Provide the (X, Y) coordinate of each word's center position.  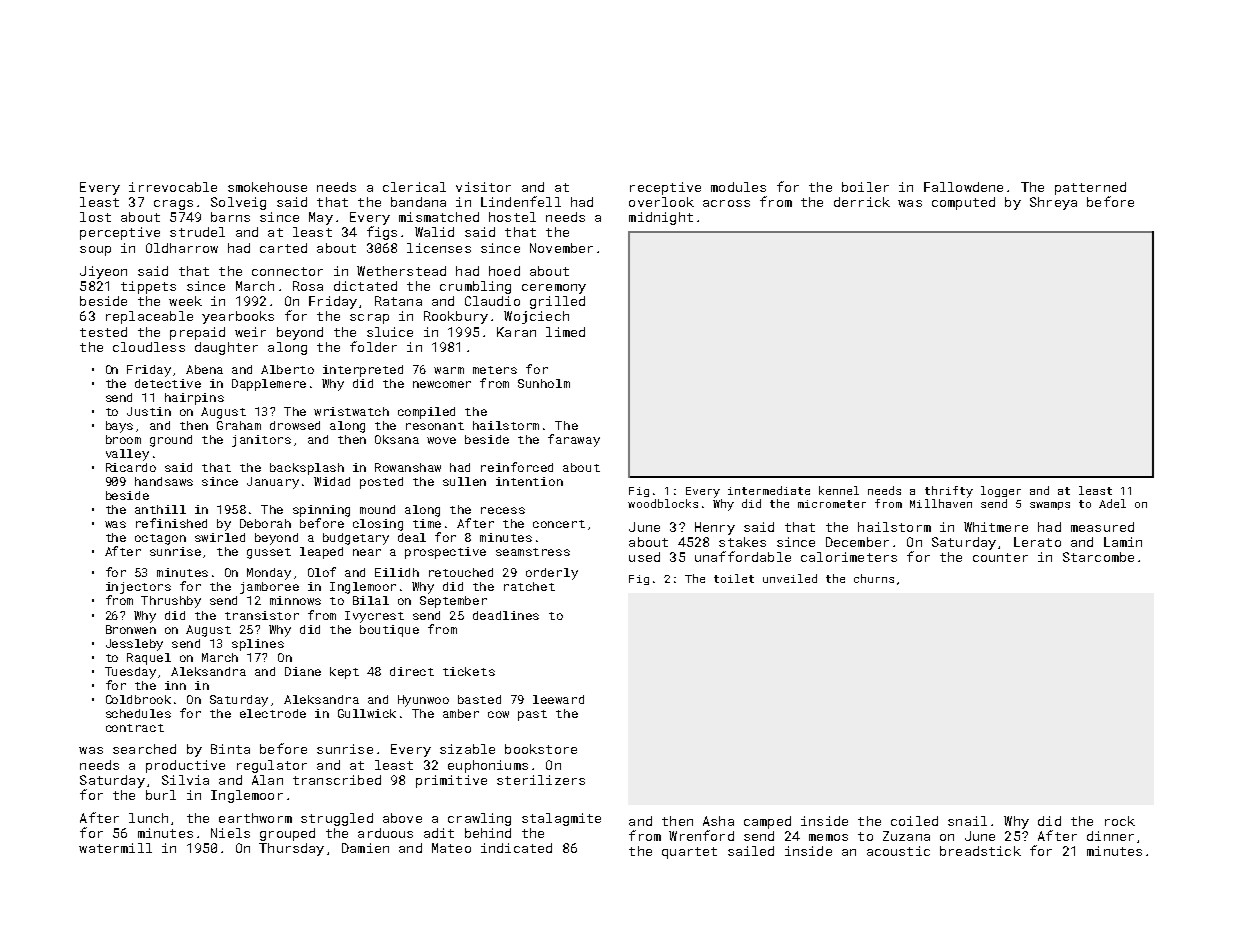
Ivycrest (374, 617)
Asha (718, 821)
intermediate (769, 490)
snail (967, 821)
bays (119, 427)
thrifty (949, 492)
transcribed (337, 780)
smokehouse (267, 187)
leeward (558, 699)
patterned (1090, 188)
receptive (665, 188)
